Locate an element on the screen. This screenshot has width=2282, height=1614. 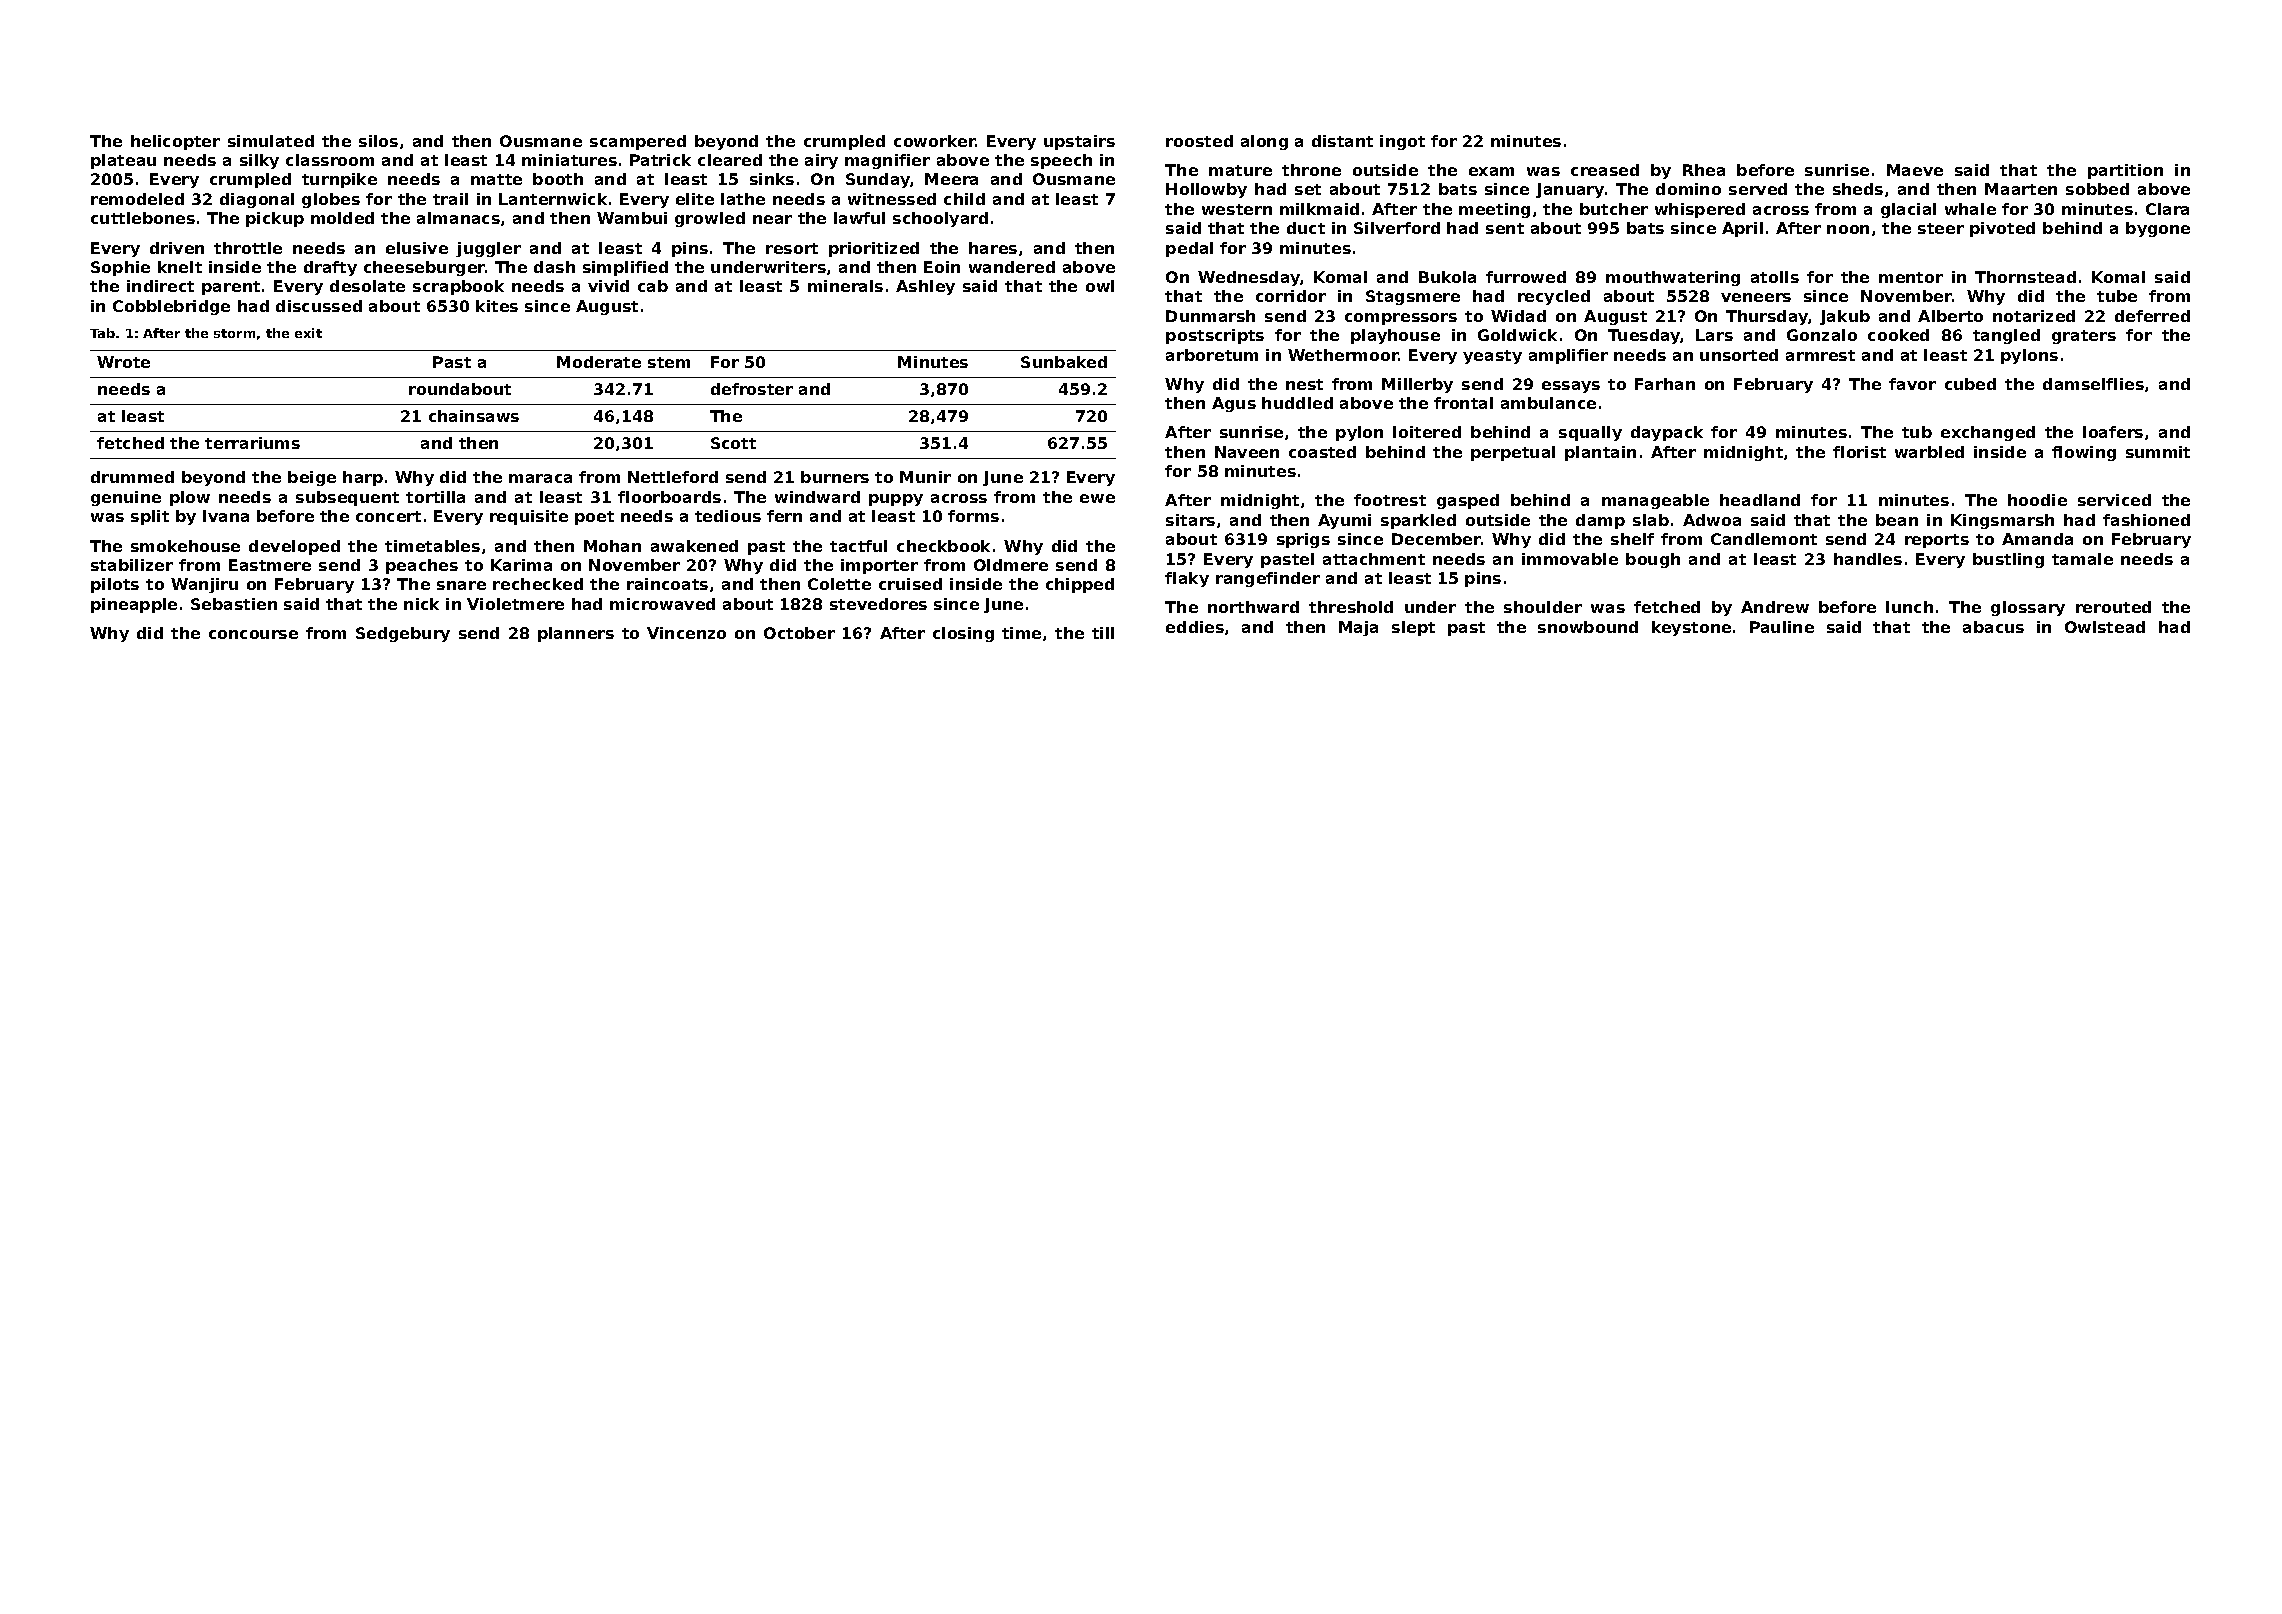
upstairs is located at coordinates (1079, 142).
